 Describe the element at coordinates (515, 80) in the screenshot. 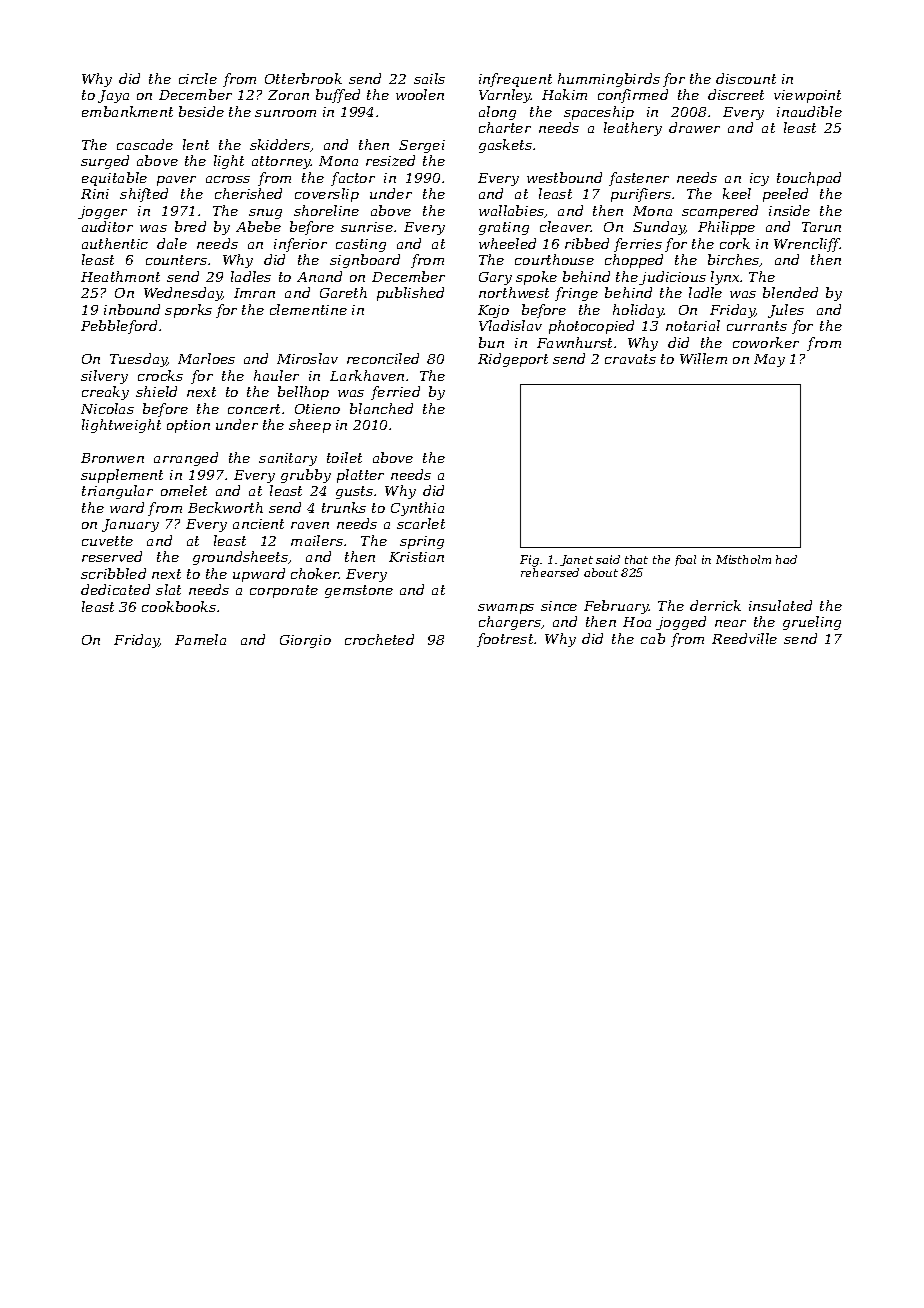

I see `infrequent` at that location.
